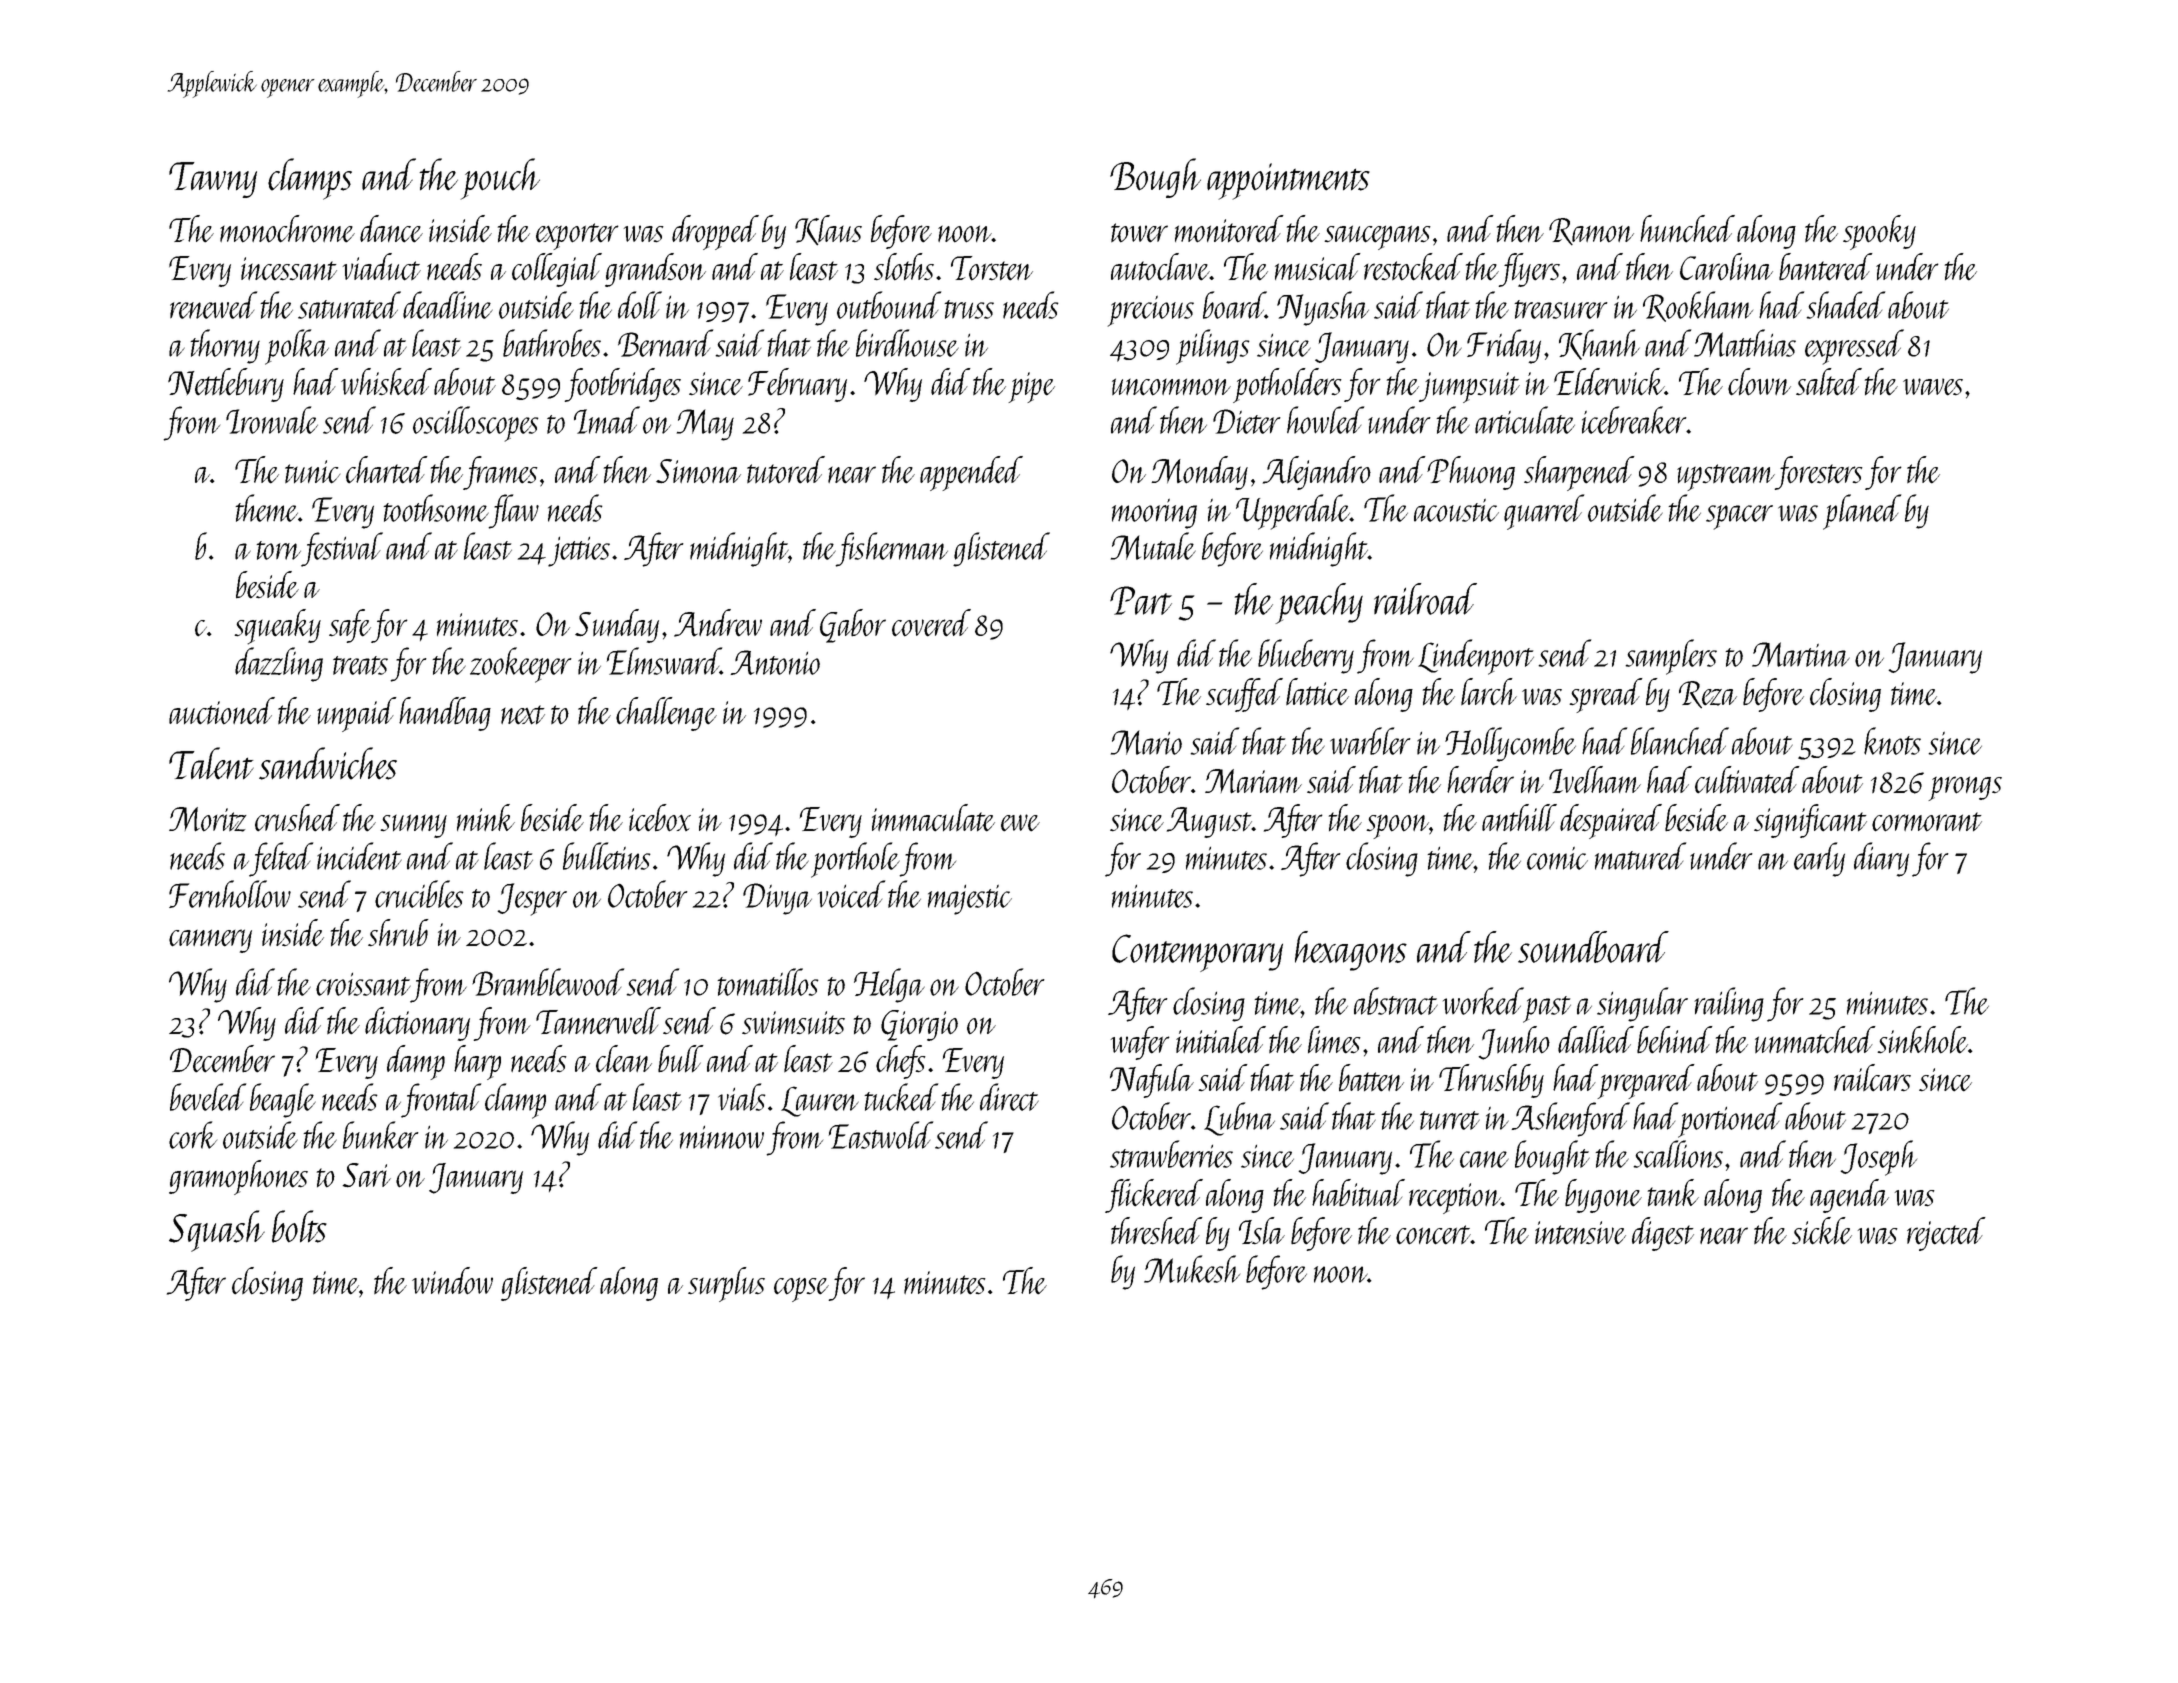  What do you see at coordinates (208, 1097) in the screenshot?
I see `beveled` at bounding box center [208, 1097].
